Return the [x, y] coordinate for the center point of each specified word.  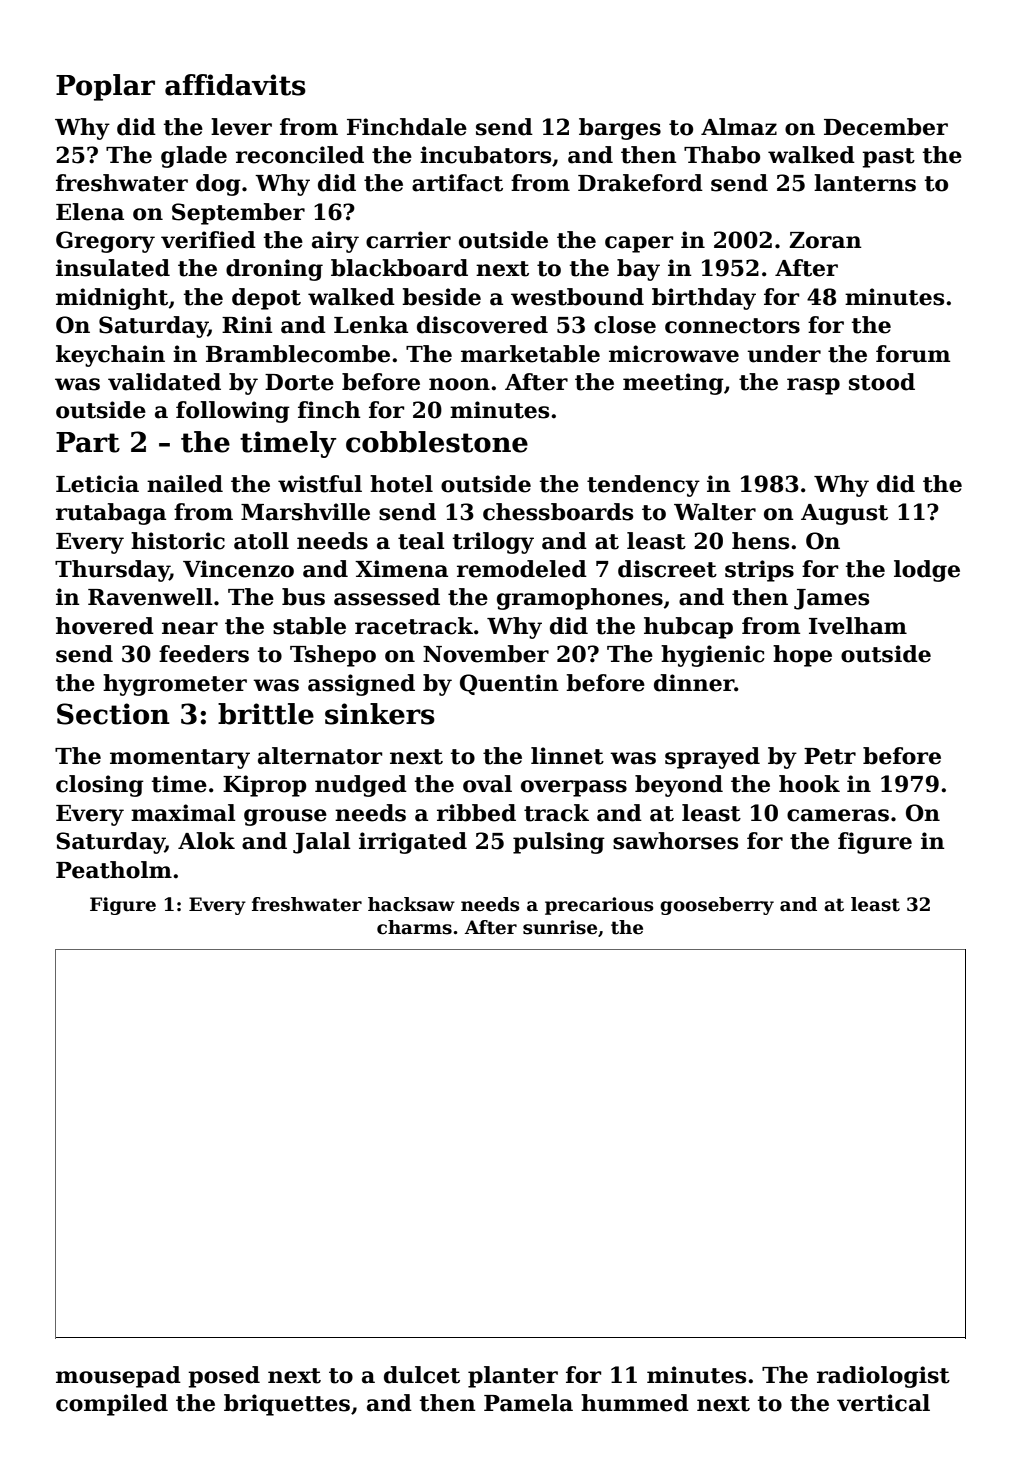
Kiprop [265, 786]
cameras [838, 815]
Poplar [105, 87]
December [886, 127]
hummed [635, 1403]
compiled [112, 1405]
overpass [574, 788]
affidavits [235, 85]
